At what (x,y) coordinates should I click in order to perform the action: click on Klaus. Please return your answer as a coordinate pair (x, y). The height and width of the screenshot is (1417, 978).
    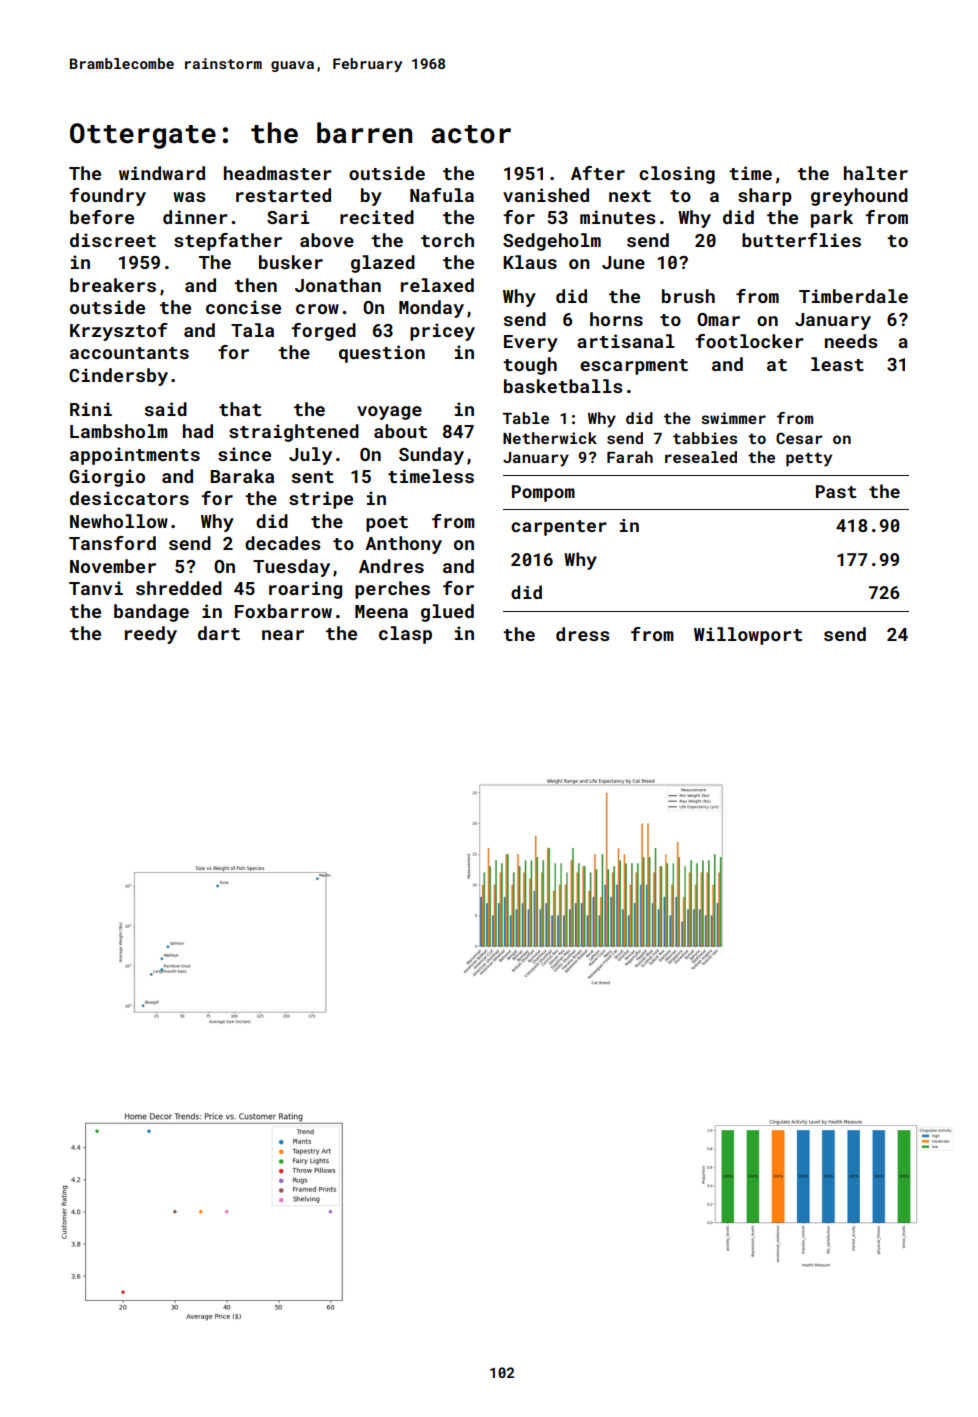
    Looking at the image, I should click on (530, 262).
